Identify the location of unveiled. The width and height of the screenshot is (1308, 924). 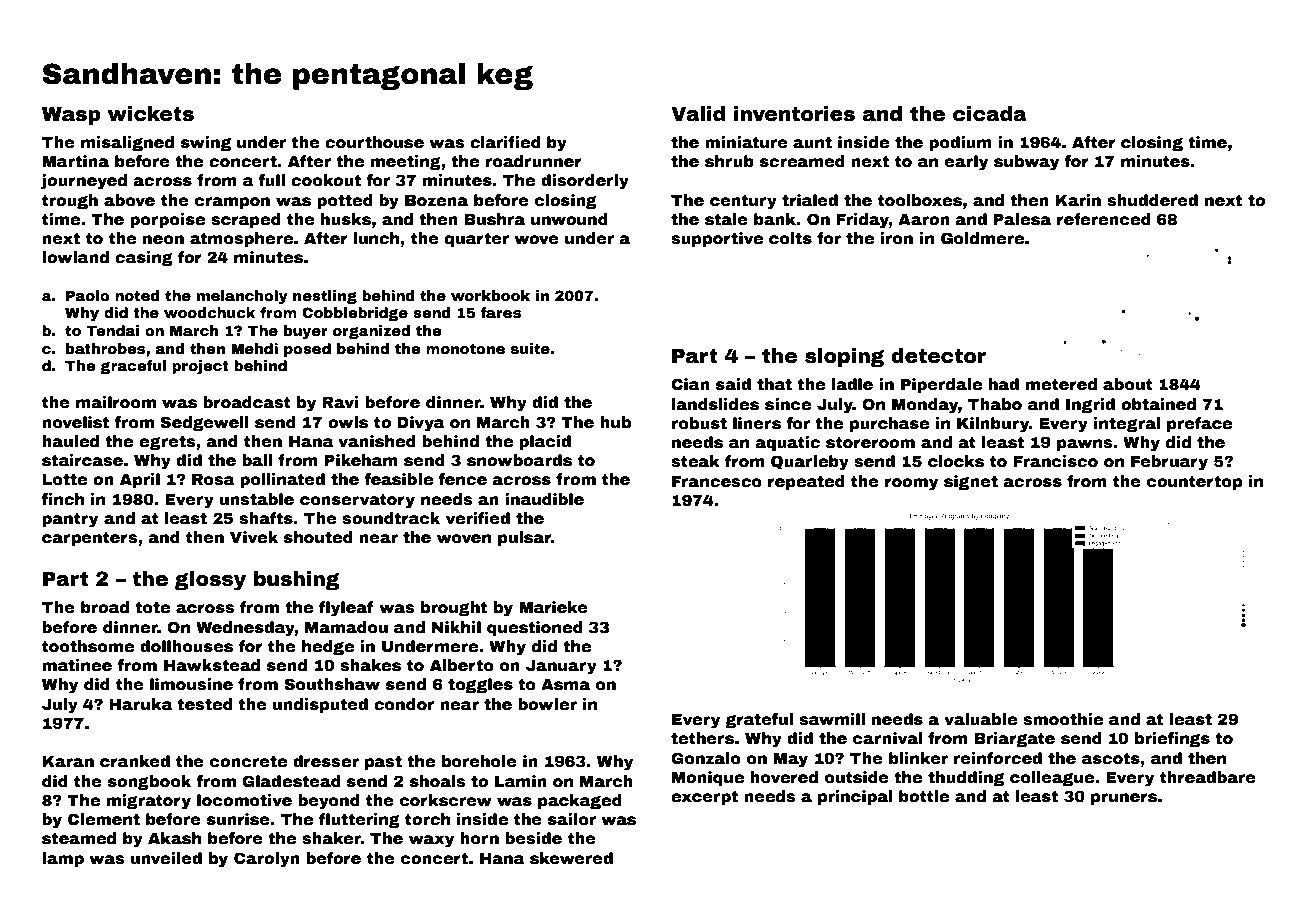
(166, 858).
